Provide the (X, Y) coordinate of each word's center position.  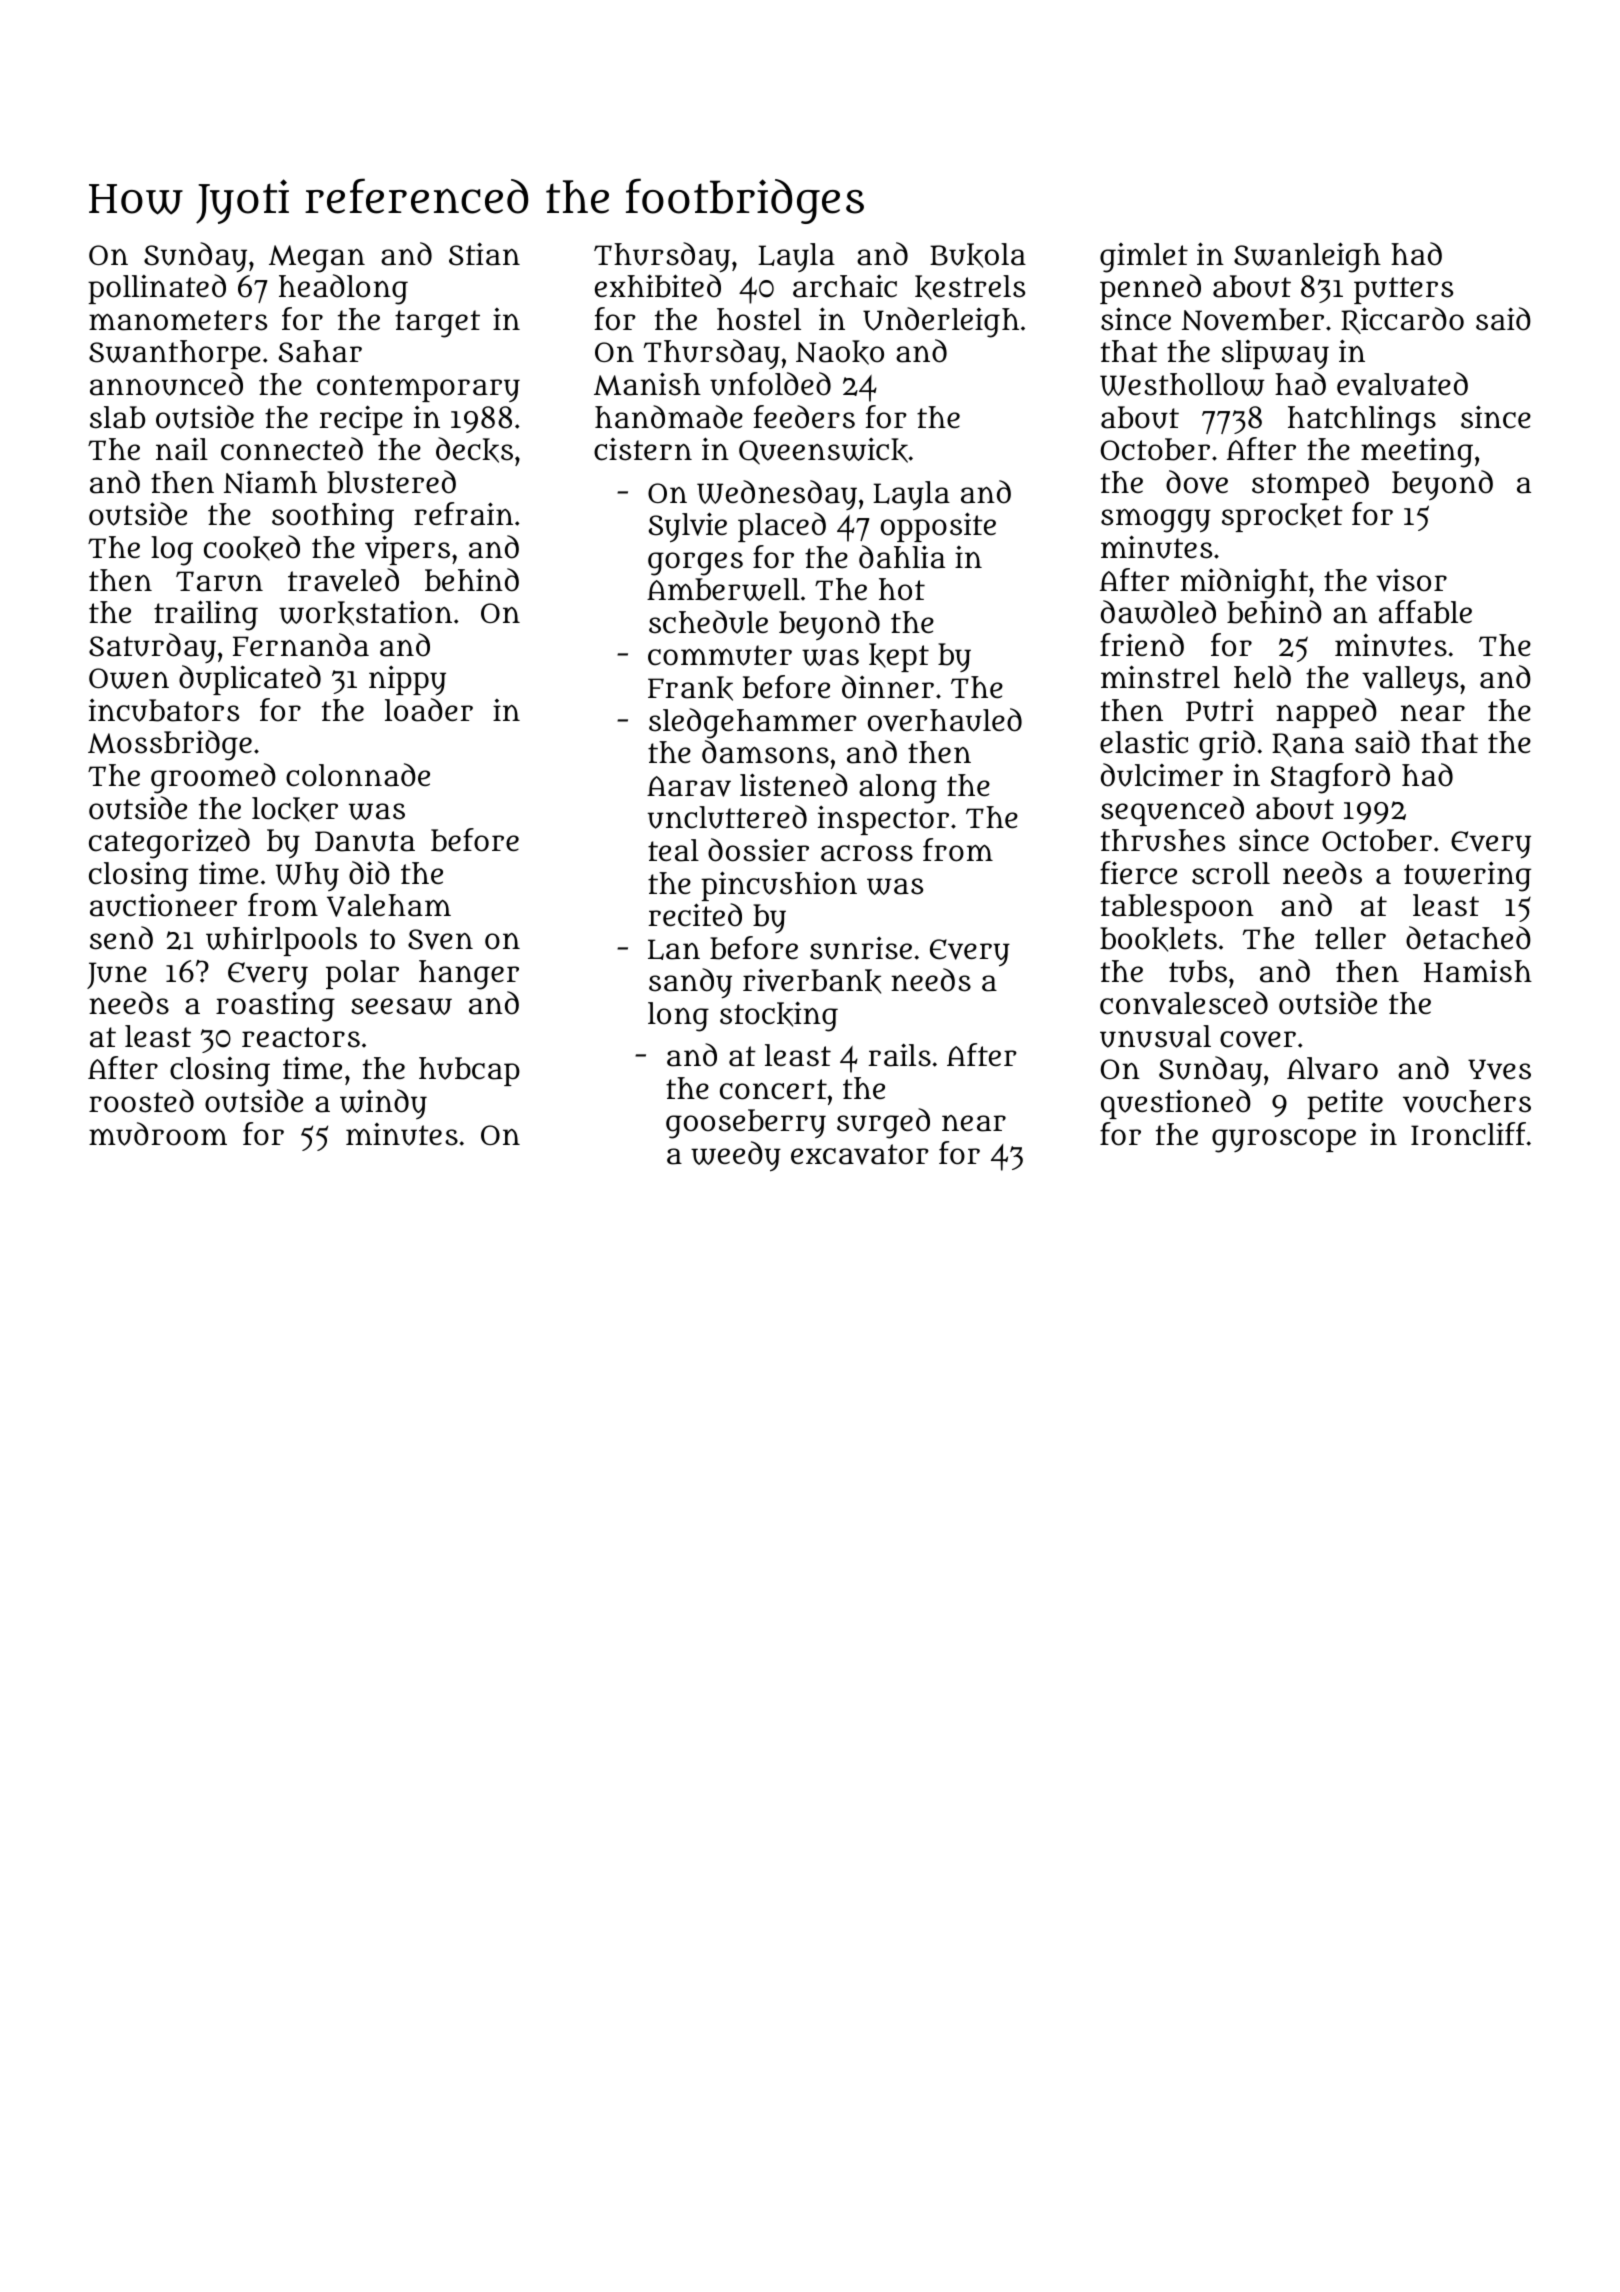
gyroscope (1284, 1141)
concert (773, 1089)
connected (292, 449)
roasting (275, 1006)
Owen (129, 678)
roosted (141, 1101)
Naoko (840, 352)
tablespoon (1177, 908)
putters (1403, 290)
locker (295, 809)
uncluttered (727, 817)
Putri (1219, 710)
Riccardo (1402, 320)
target (437, 324)
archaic (845, 286)
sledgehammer (753, 723)
